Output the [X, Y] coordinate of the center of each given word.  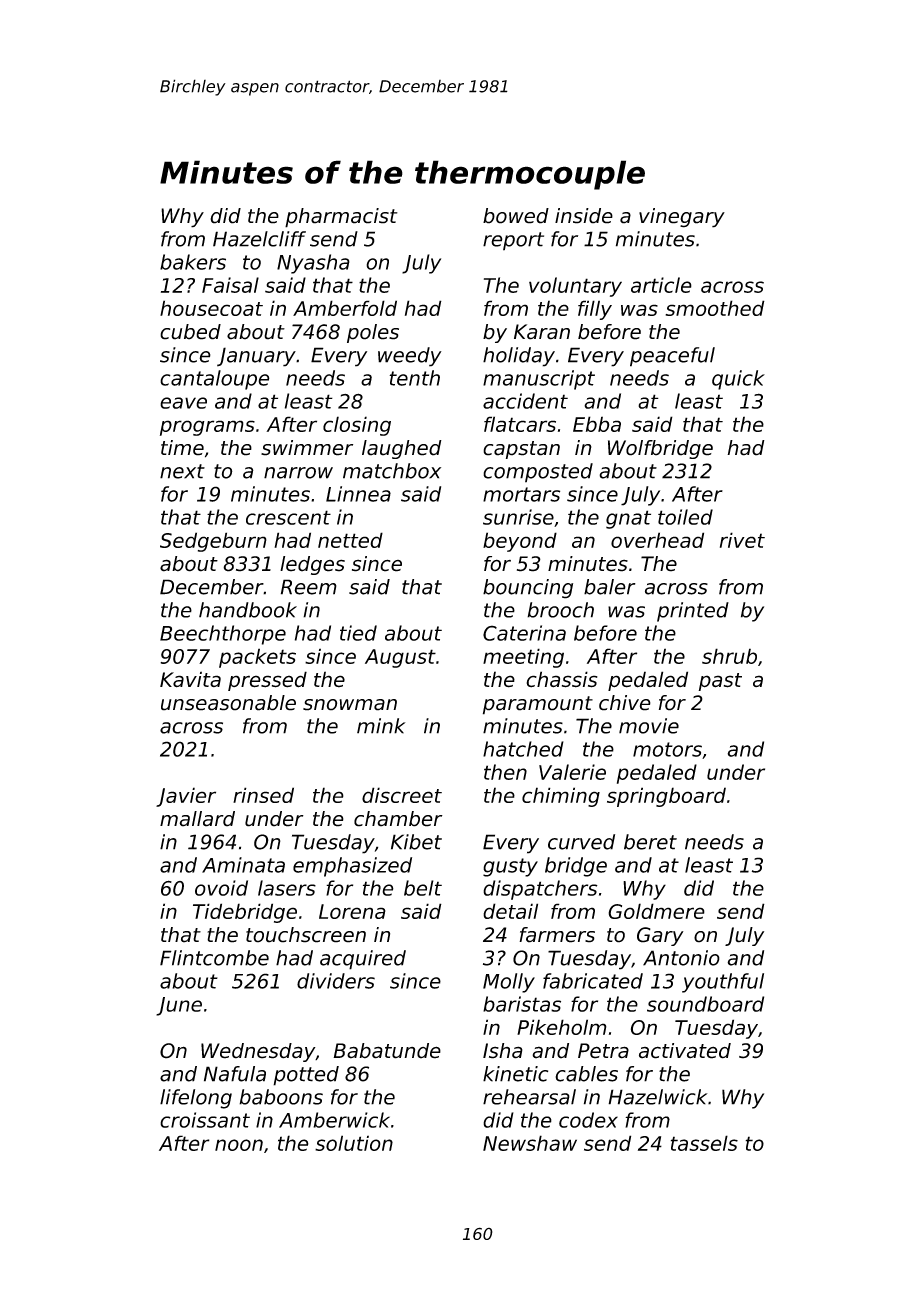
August [400, 658]
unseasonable [228, 703]
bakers [193, 262]
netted [350, 540]
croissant [205, 1120]
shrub [729, 656]
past [720, 682]
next [182, 471]
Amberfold [345, 308]
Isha [503, 1051]
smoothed [715, 308]
